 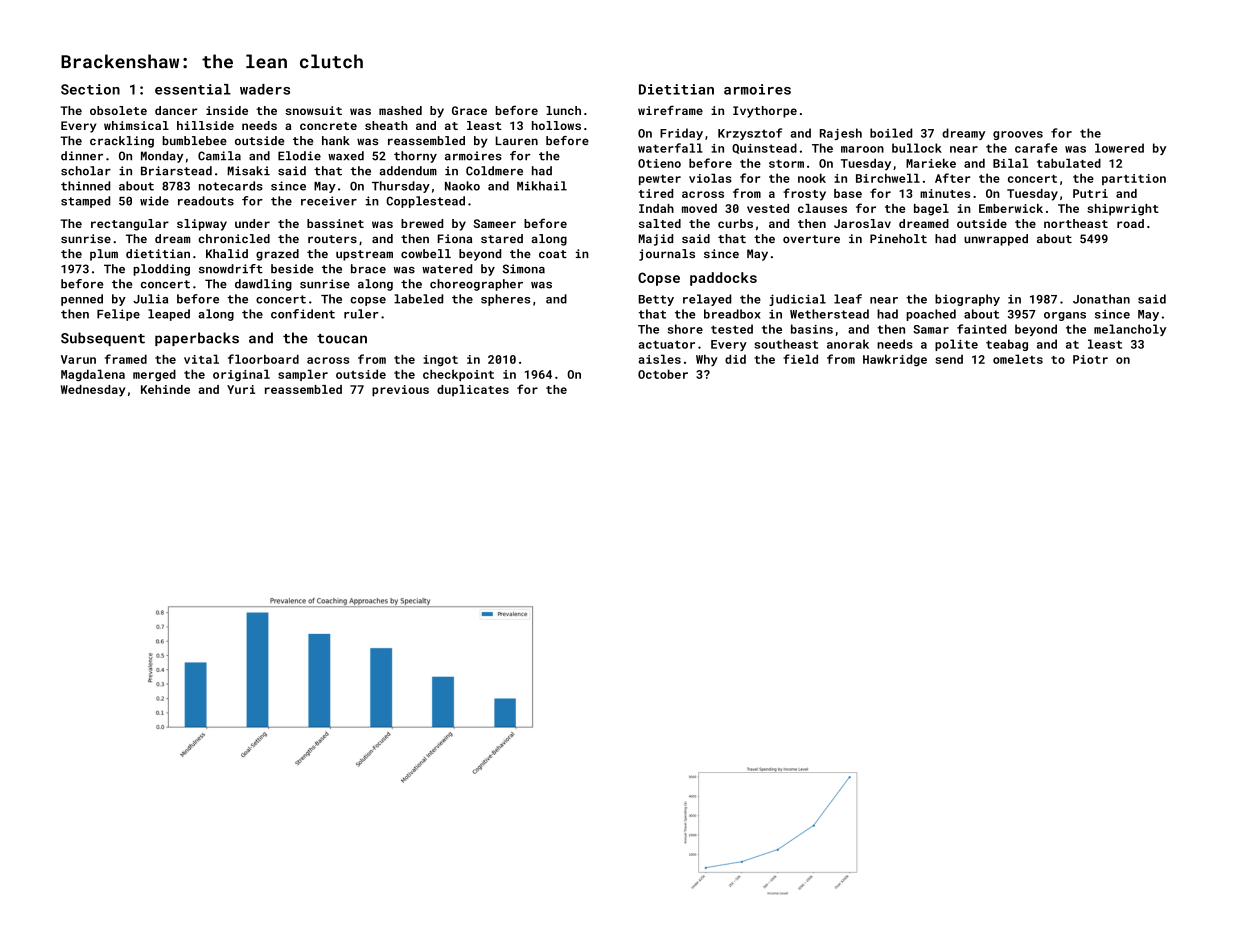 What do you see at coordinates (90, 89) in the screenshot?
I see `Section` at bounding box center [90, 89].
